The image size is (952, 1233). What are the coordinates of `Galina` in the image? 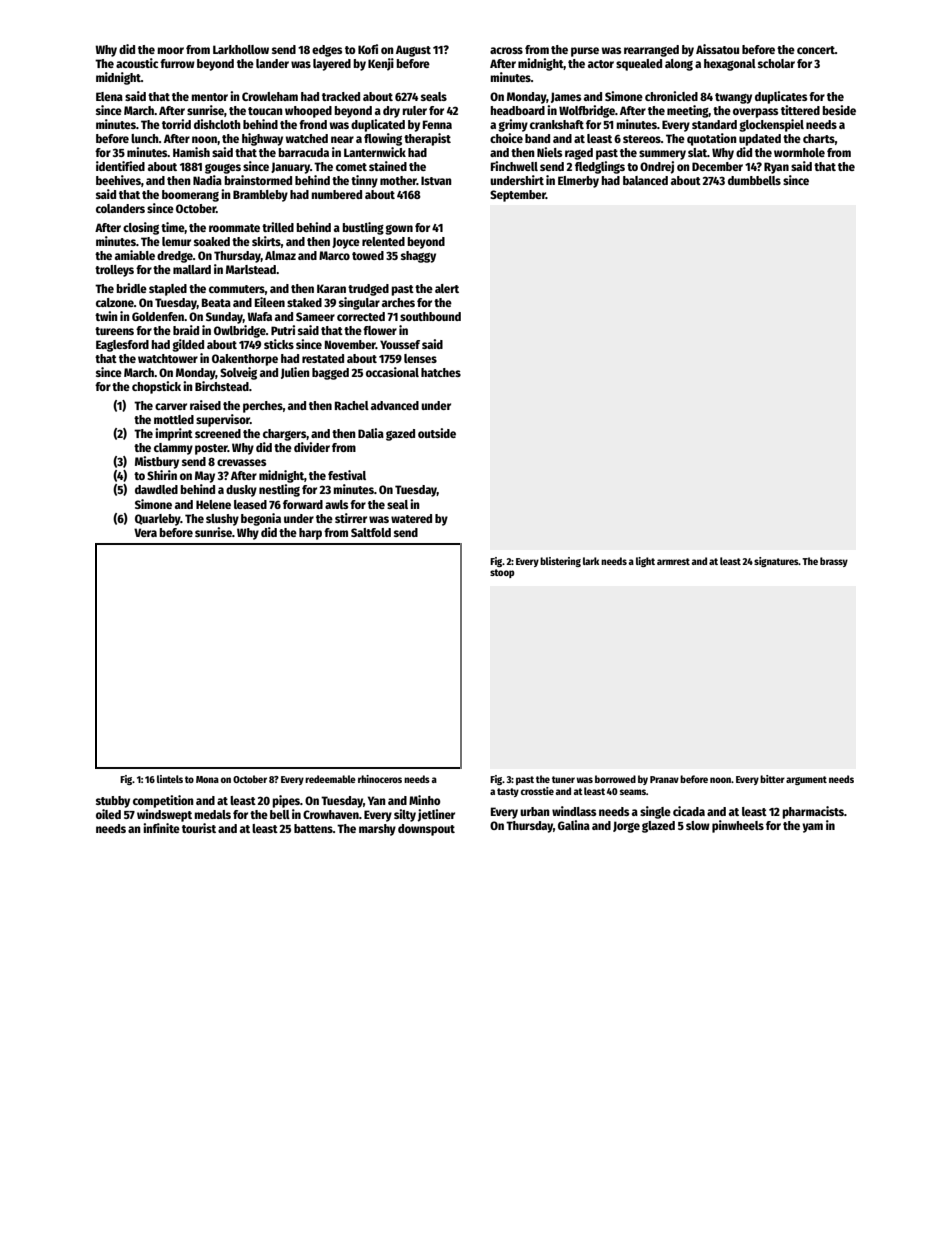 It's located at (574, 825).
